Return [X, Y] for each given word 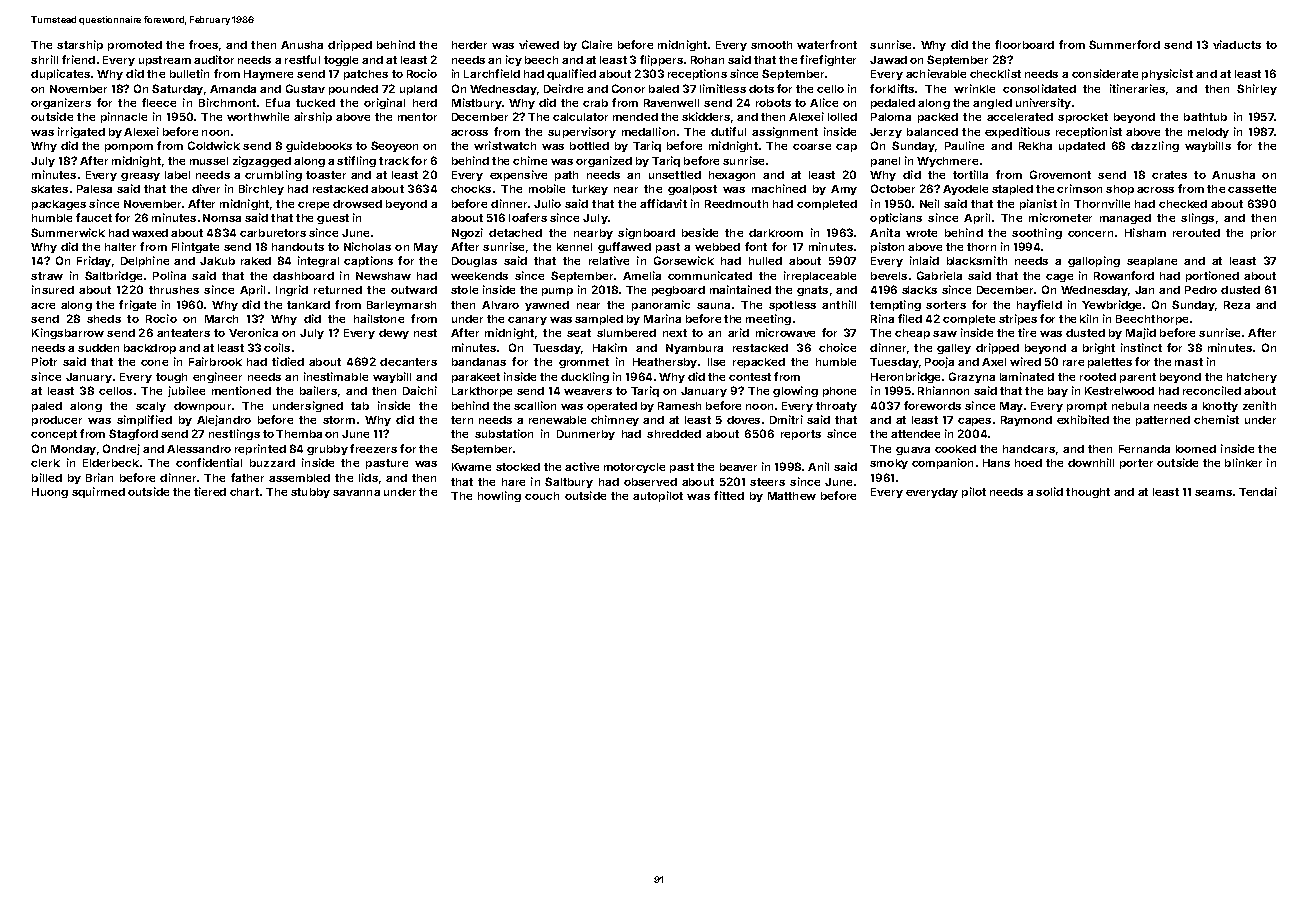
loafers [528, 217]
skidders [706, 116]
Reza [1237, 305]
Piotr [44, 361]
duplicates [60, 74]
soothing [1037, 233]
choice [837, 347]
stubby [310, 493]
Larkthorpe [482, 392]
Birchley [261, 189]
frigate [137, 305]
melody [1208, 133]
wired [1025, 361]
